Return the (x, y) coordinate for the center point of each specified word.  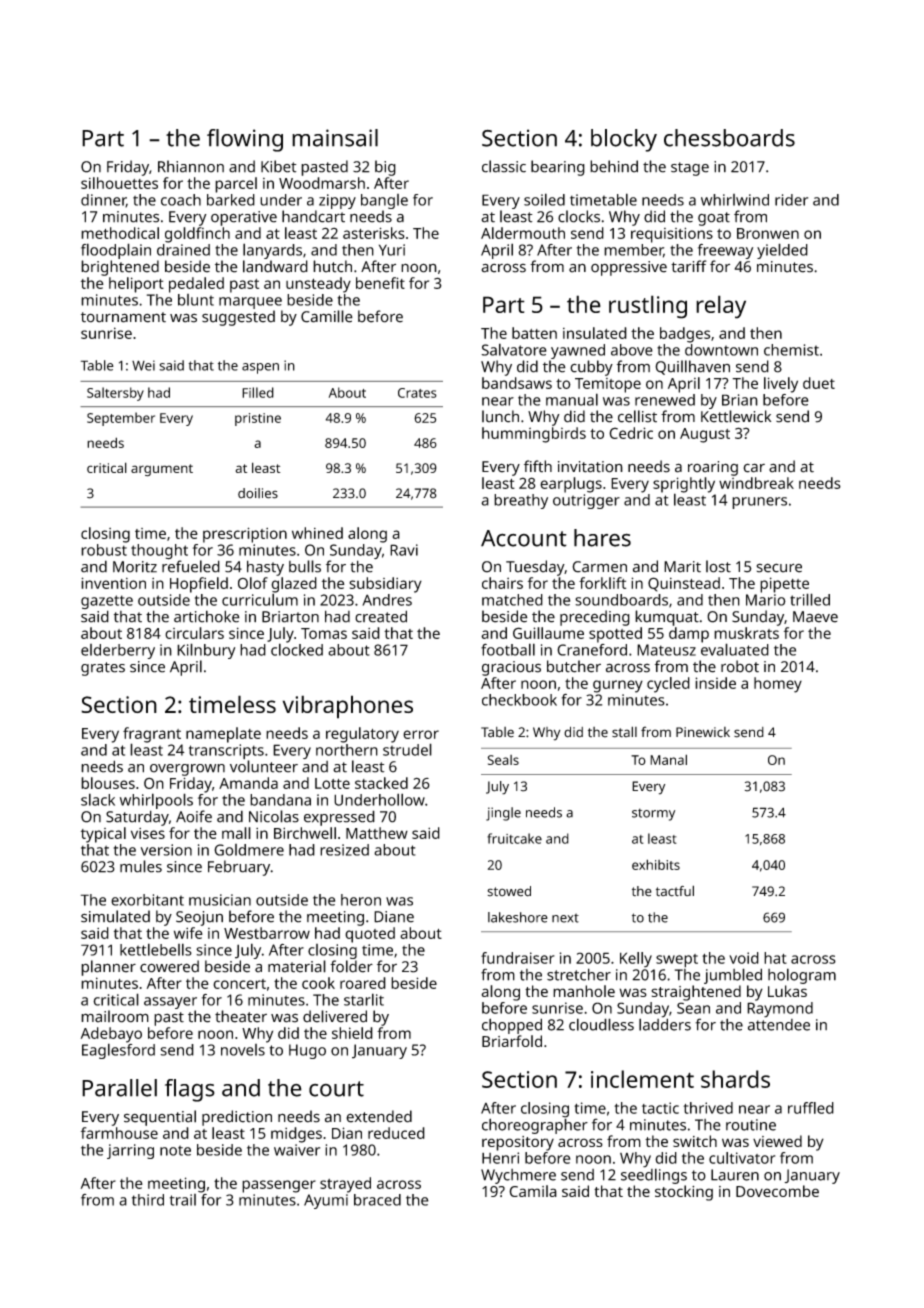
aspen (260, 368)
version (166, 850)
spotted (615, 635)
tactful (675, 891)
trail (183, 1200)
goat (714, 219)
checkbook (519, 700)
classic (504, 166)
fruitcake (514, 838)
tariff (689, 266)
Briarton (290, 617)
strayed (345, 1185)
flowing (245, 140)
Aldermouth (523, 233)
